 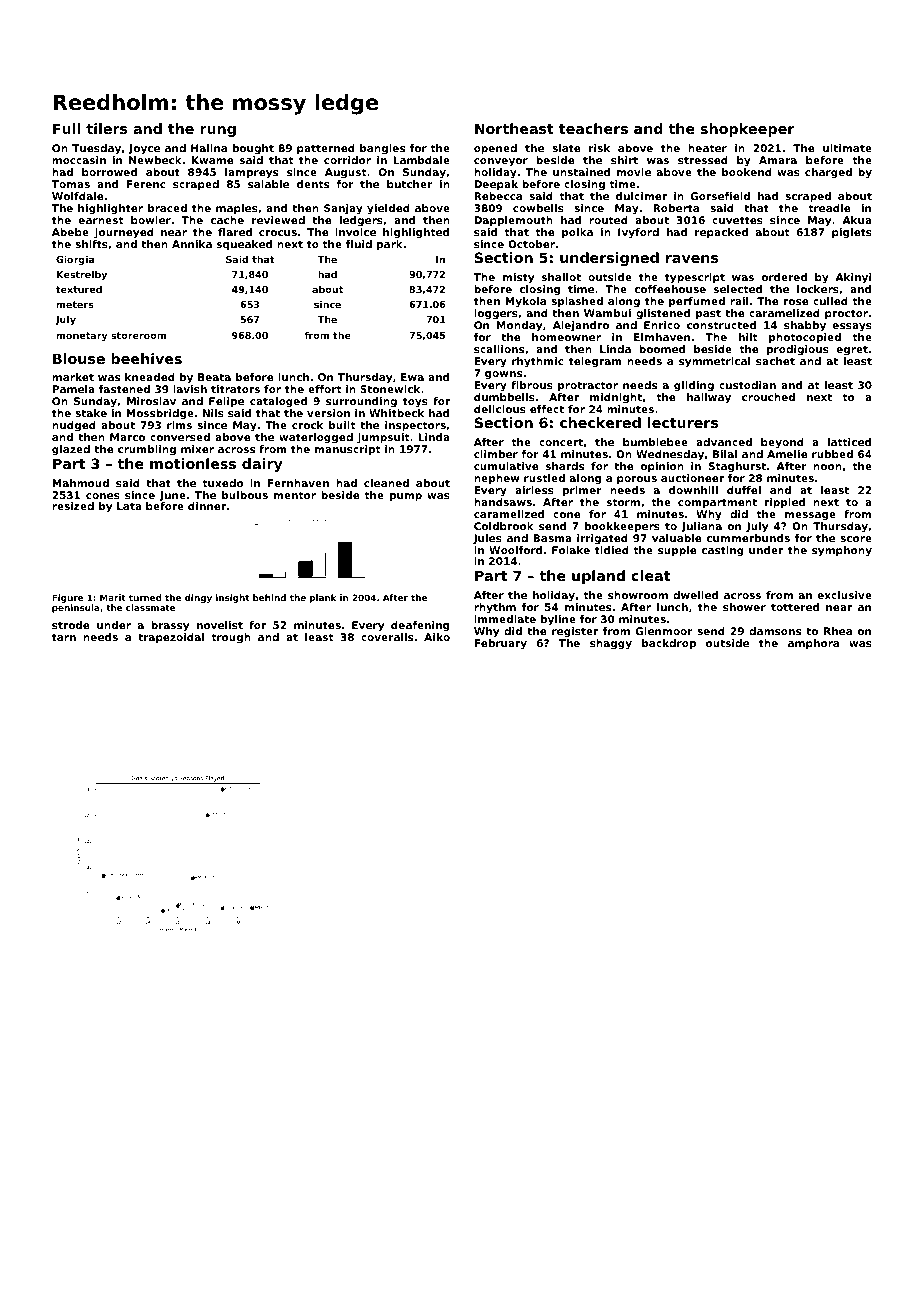 I want to click on rung, so click(x=218, y=131).
